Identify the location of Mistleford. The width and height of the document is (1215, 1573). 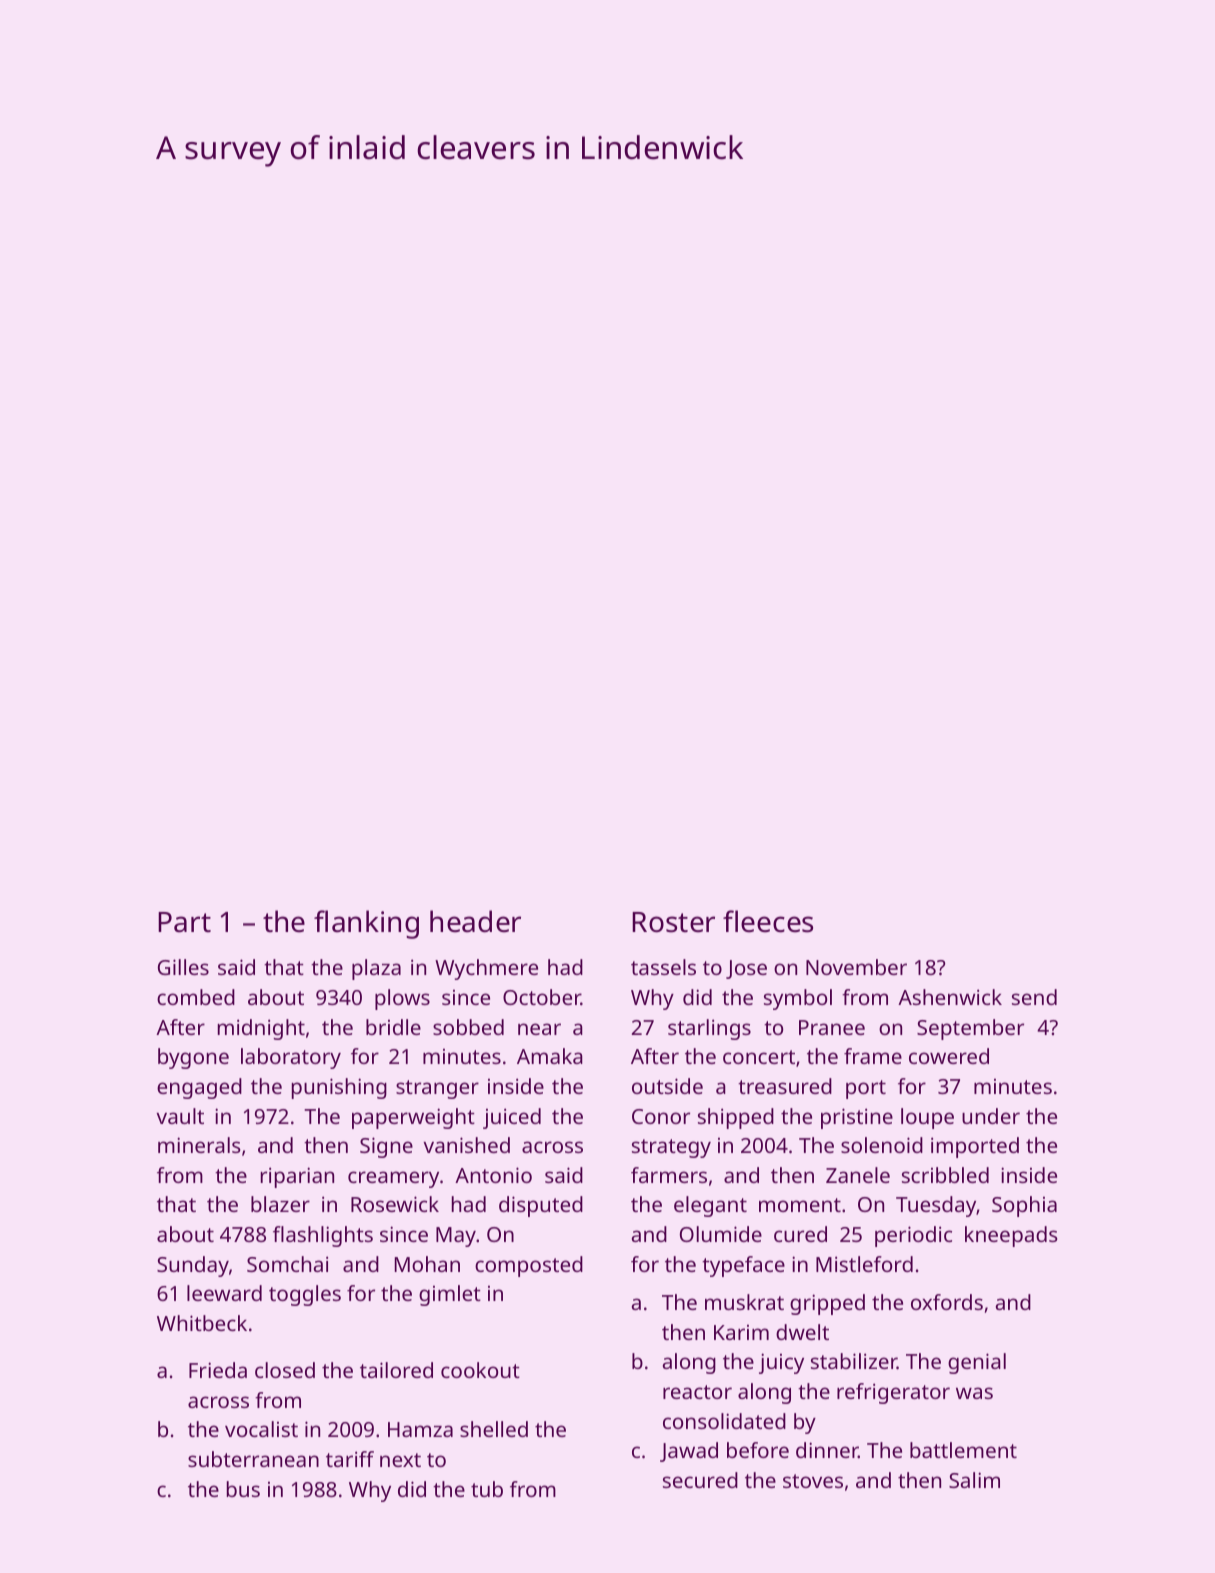
(864, 1264).
